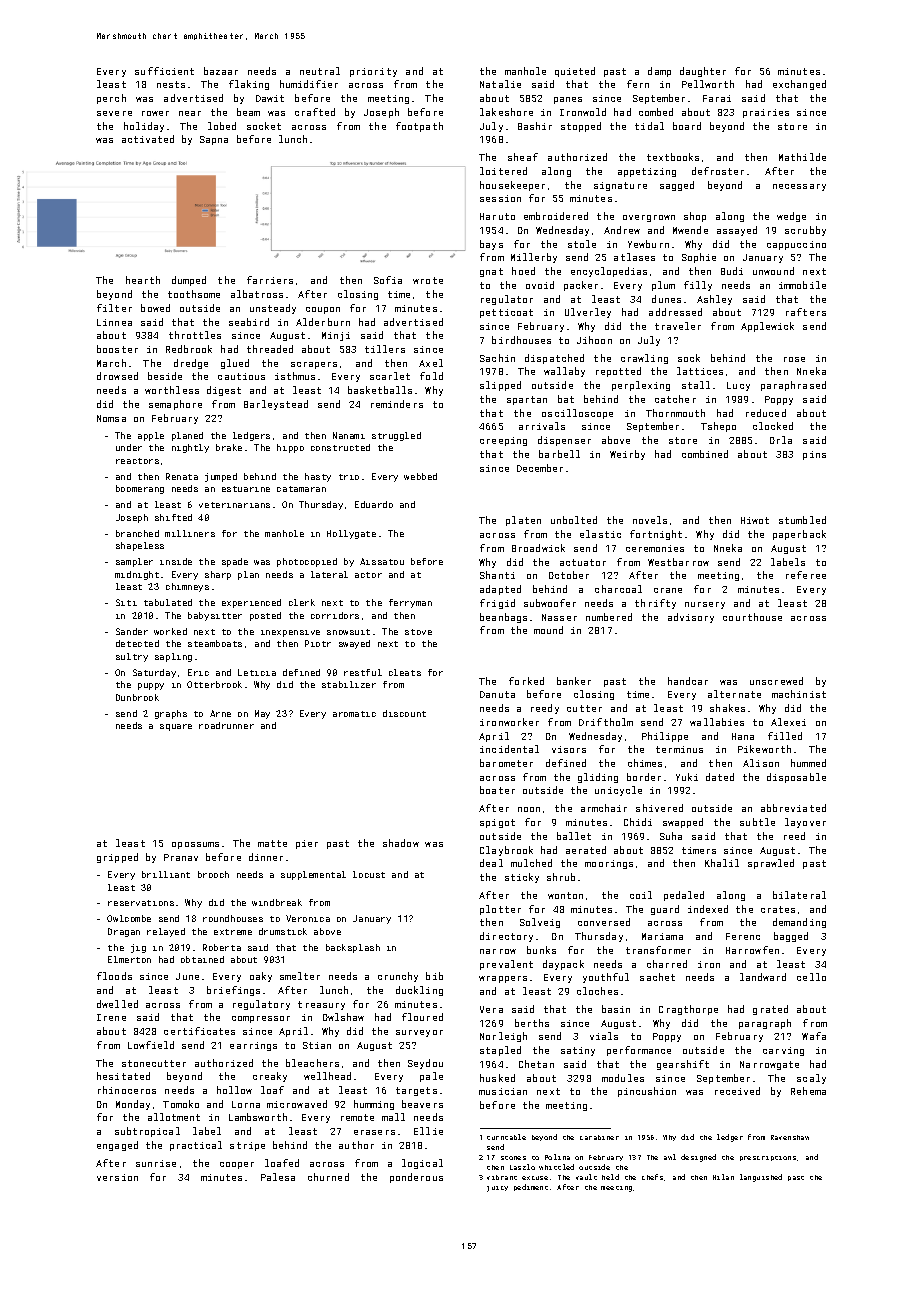 This screenshot has width=924, height=1308. What do you see at coordinates (328, 1177) in the screenshot?
I see `churned` at bounding box center [328, 1177].
